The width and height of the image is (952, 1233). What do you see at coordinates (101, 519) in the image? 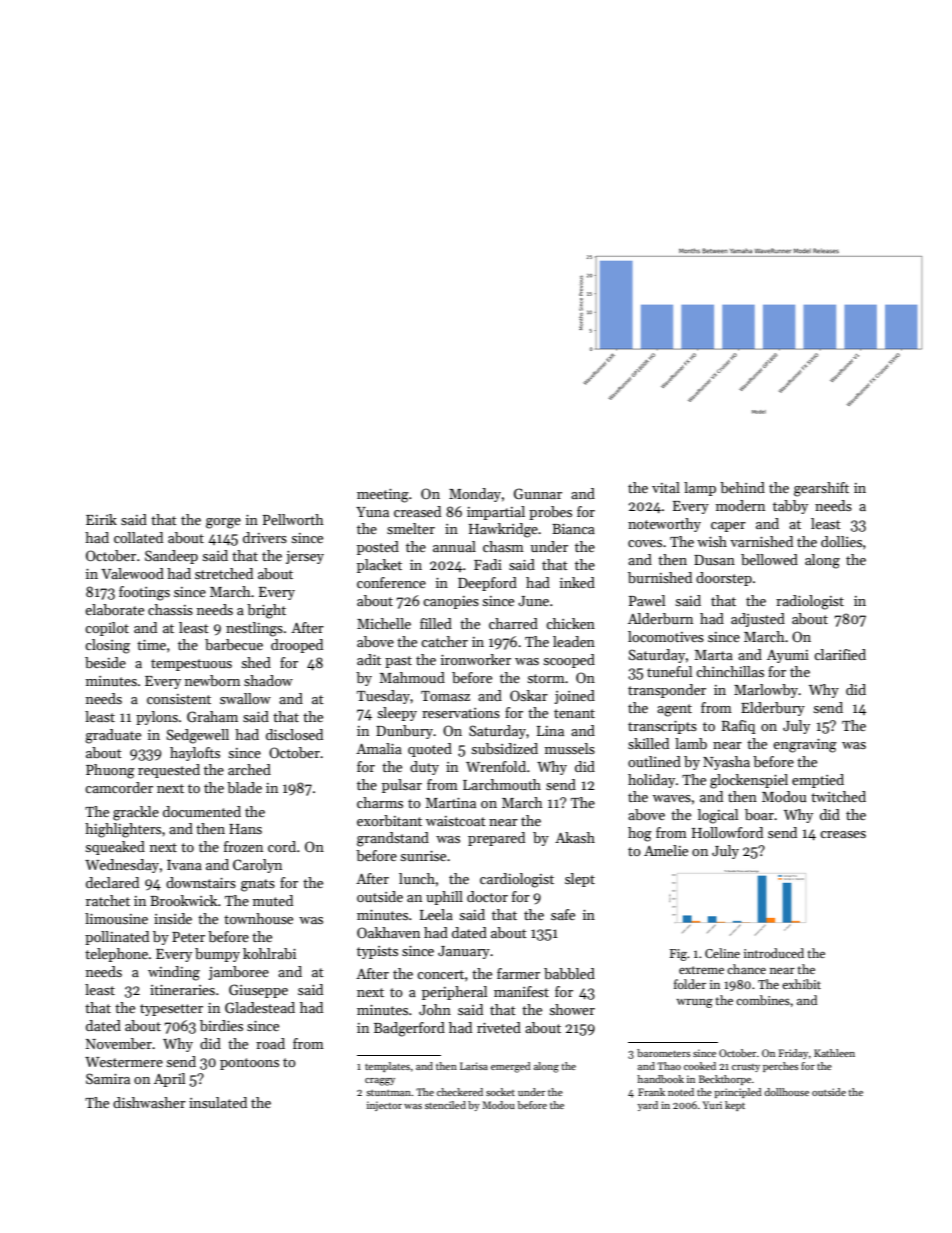
I see `Eirik` at bounding box center [101, 519].
